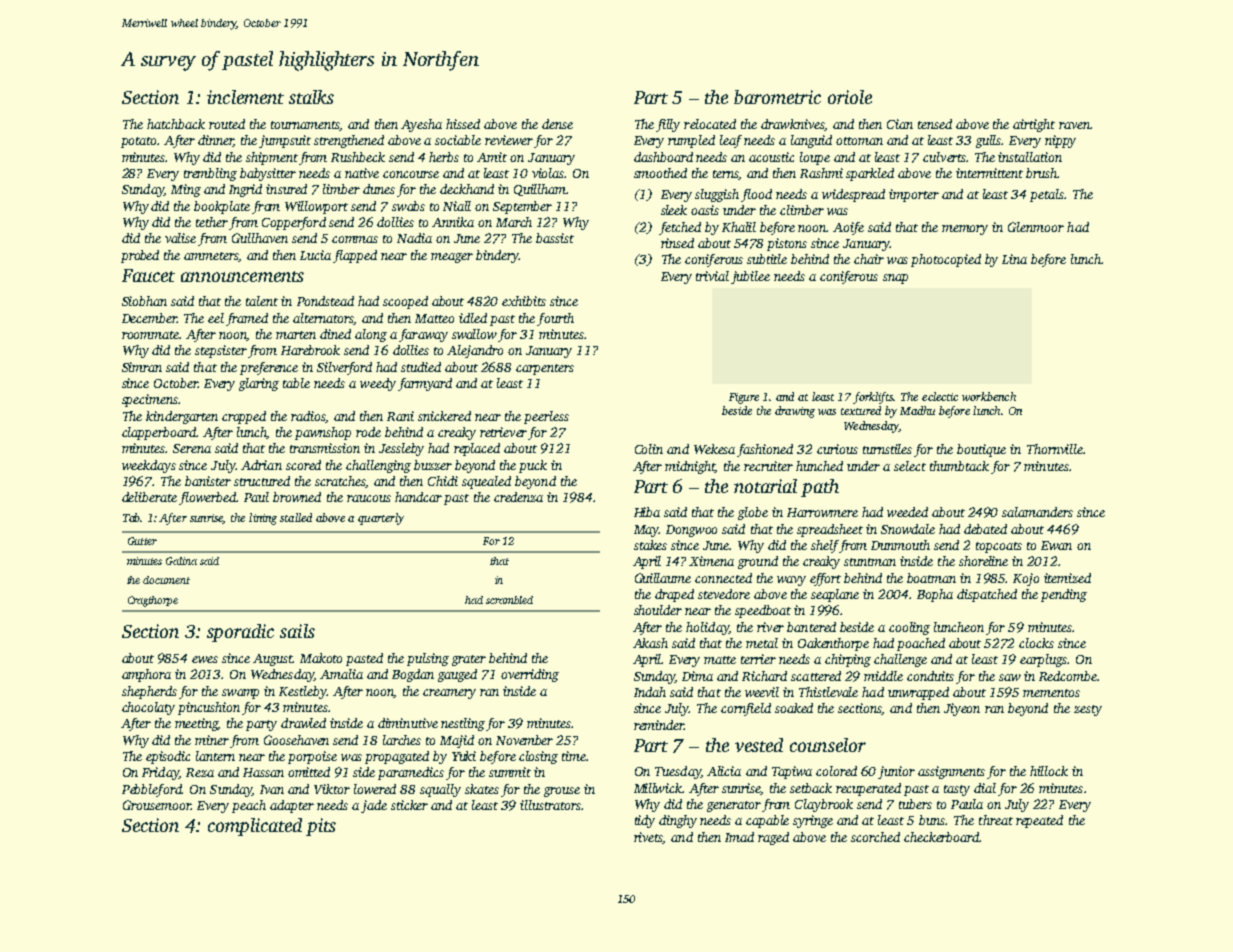 The image size is (1233, 952). Describe the element at coordinates (325, 301) in the screenshot. I see `Pondstead` at that location.
